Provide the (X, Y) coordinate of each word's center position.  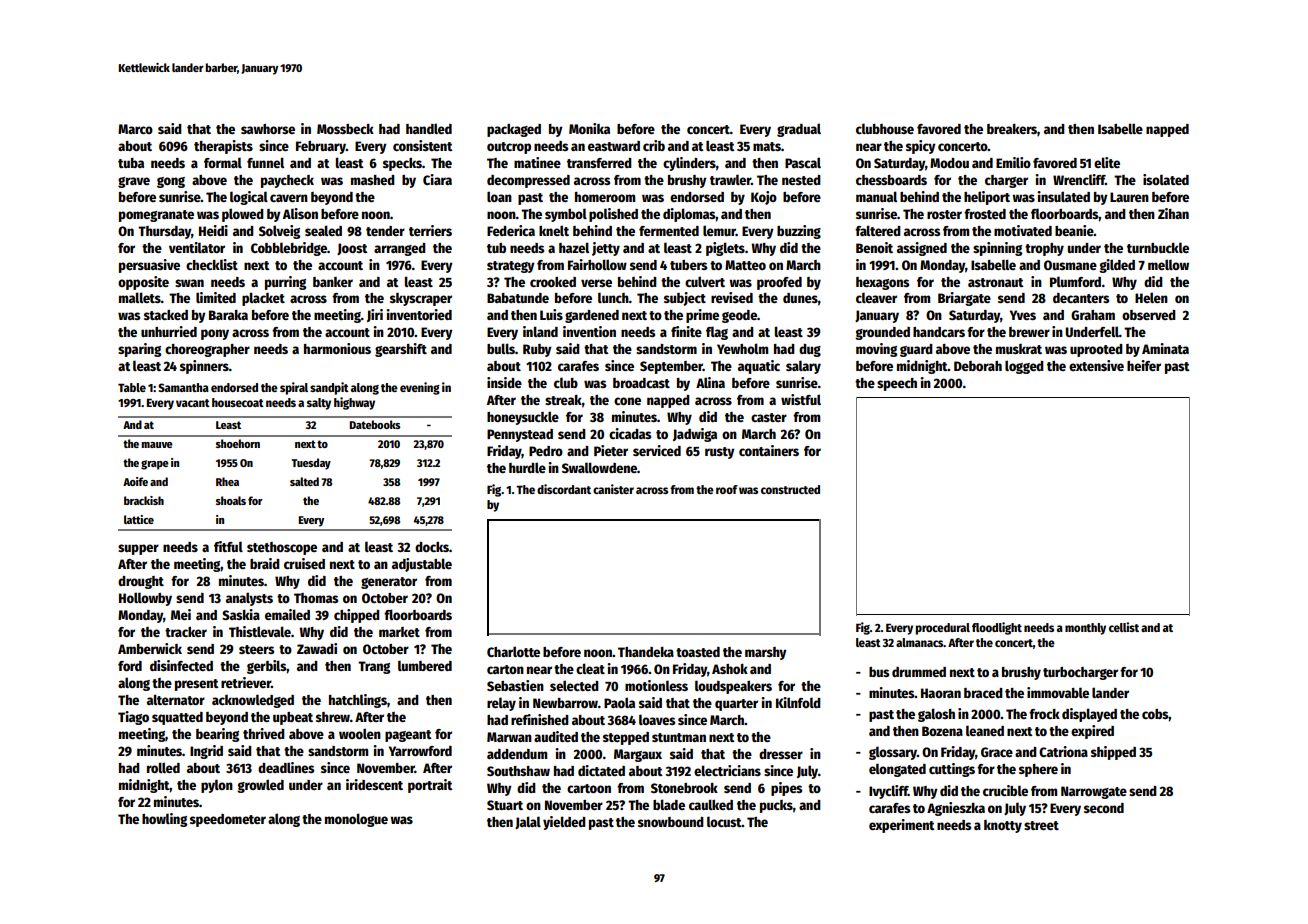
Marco (135, 129)
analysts (249, 599)
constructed (790, 489)
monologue (356, 820)
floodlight (997, 628)
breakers (1012, 129)
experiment (902, 826)
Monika (589, 128)
